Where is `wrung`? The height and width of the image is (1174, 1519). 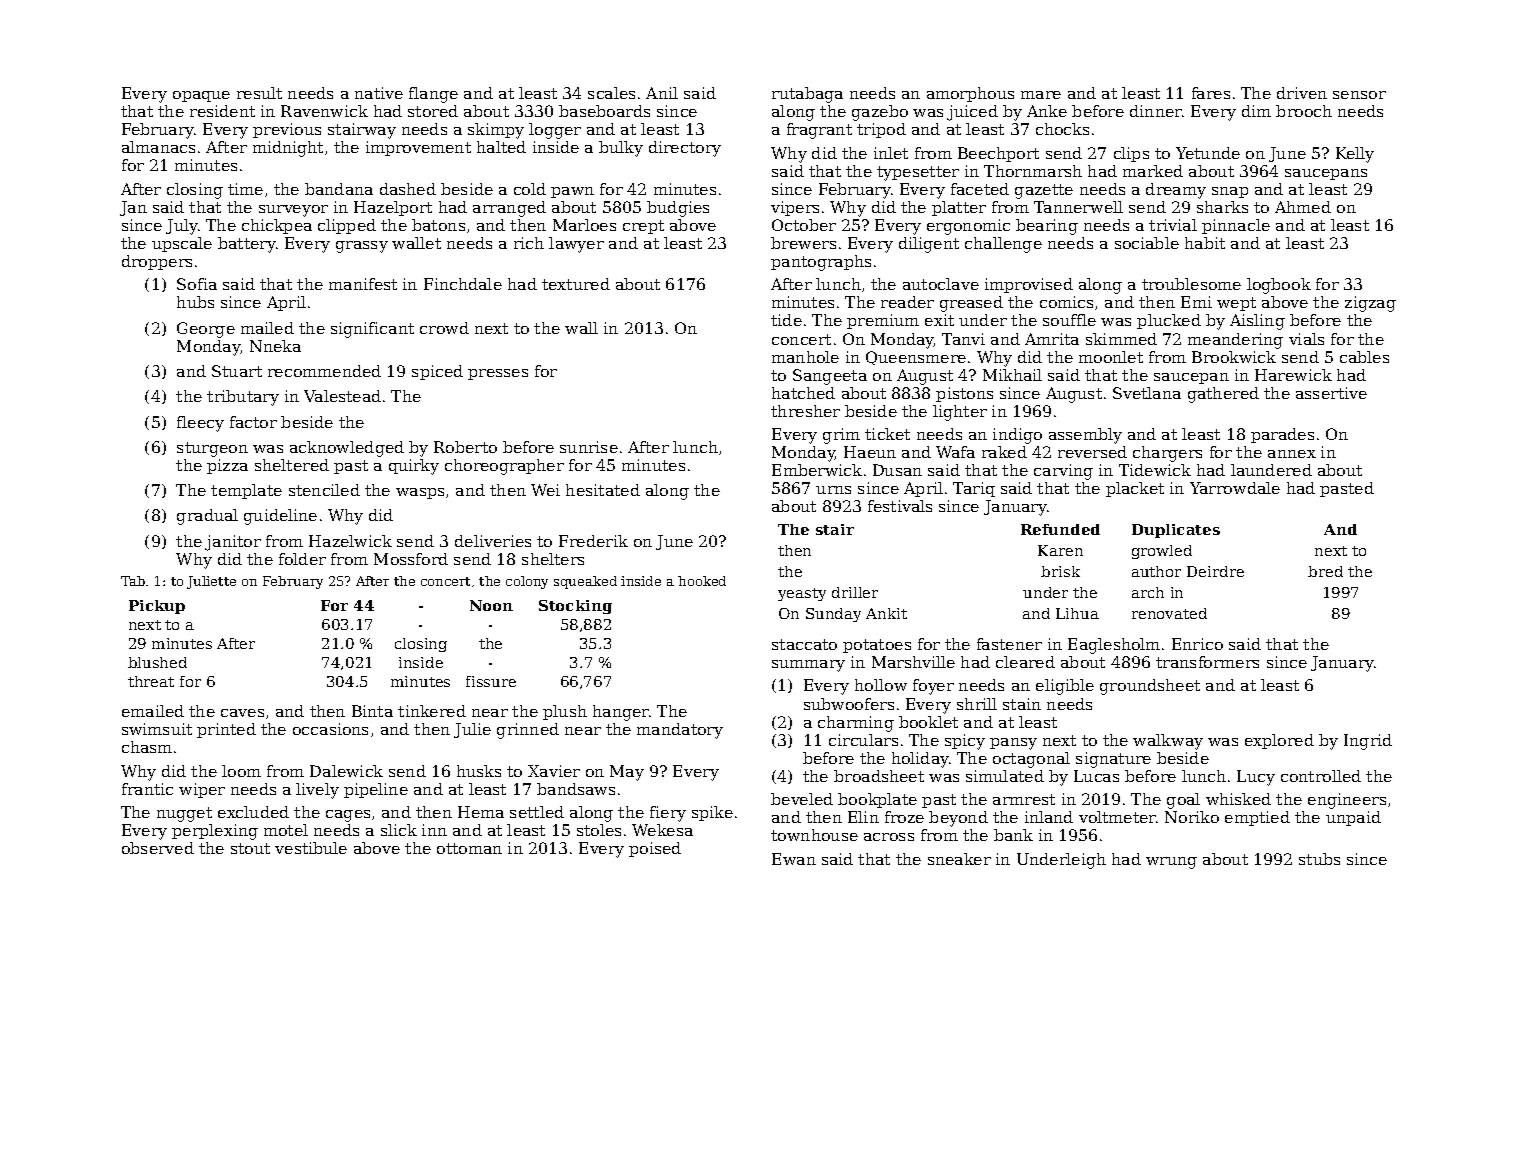 wrung is located at coordinates (1171, 863).
